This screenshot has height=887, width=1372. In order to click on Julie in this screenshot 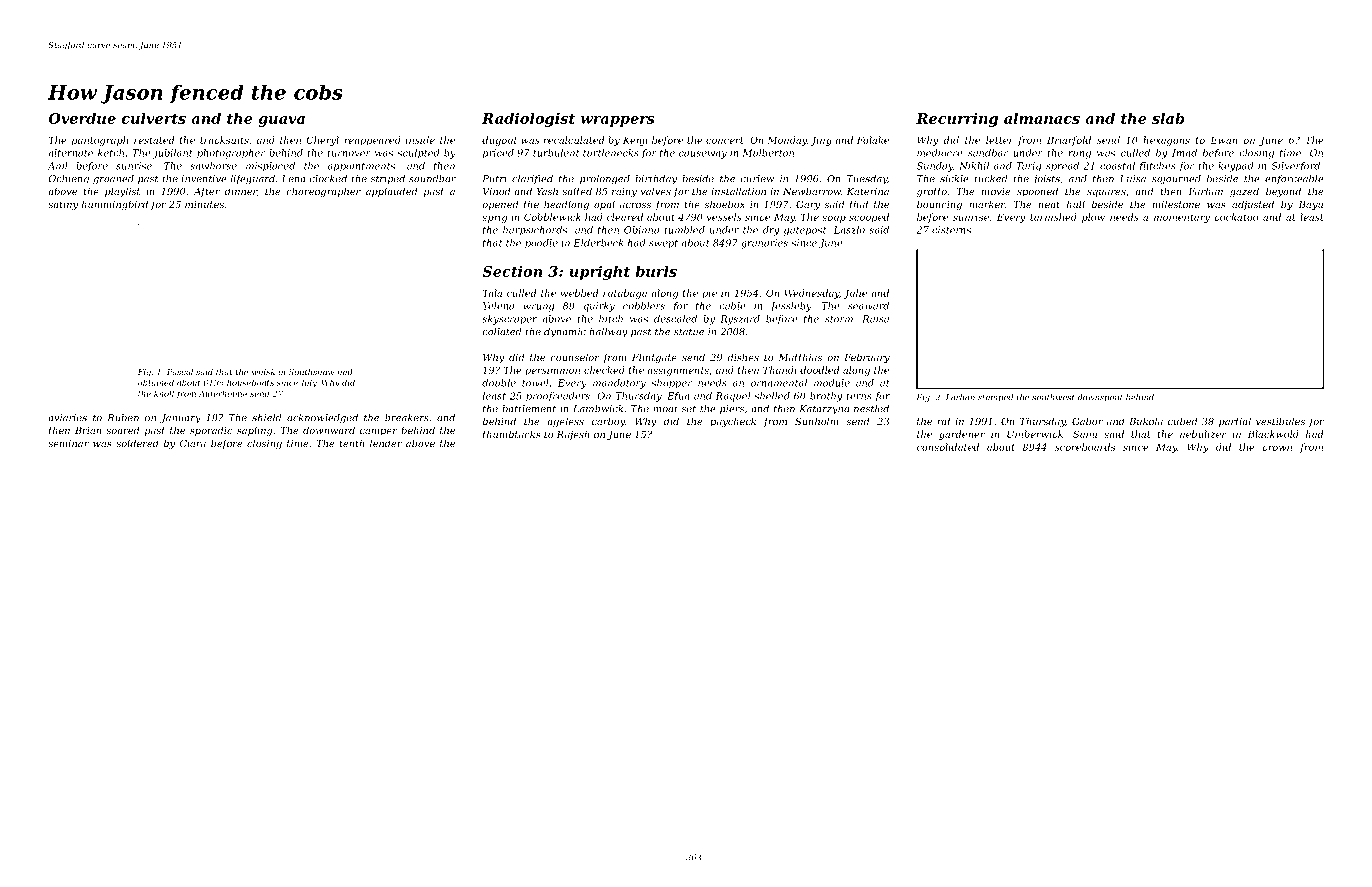, I will do `click(855, 294)`.
